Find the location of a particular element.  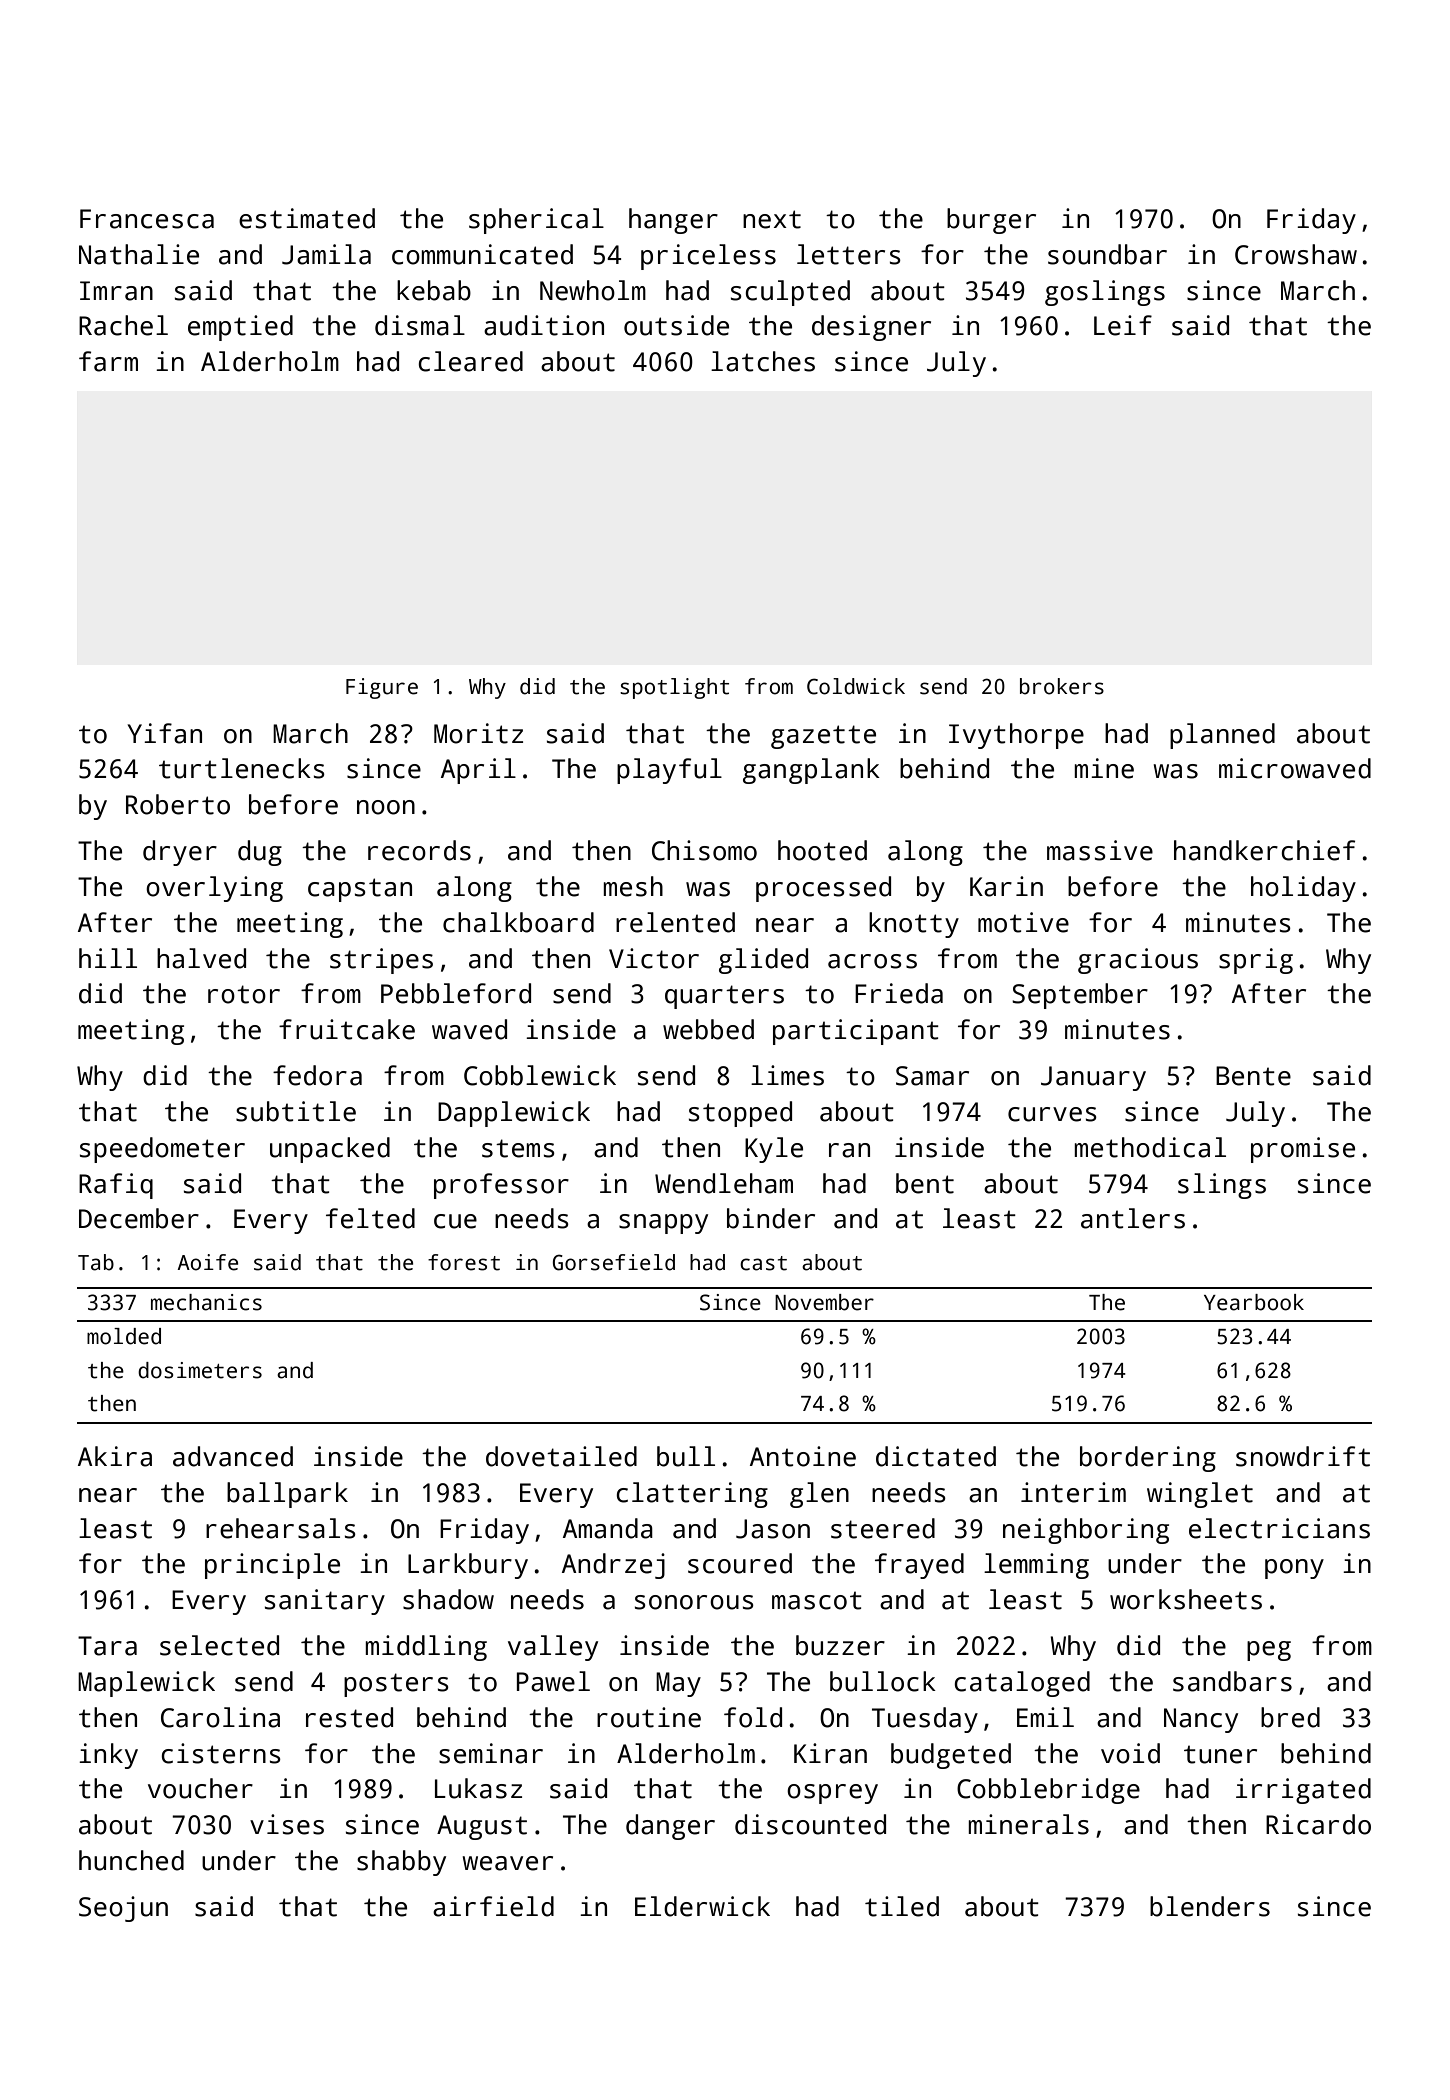

blenders is located at coordinates (1210, 1906).
